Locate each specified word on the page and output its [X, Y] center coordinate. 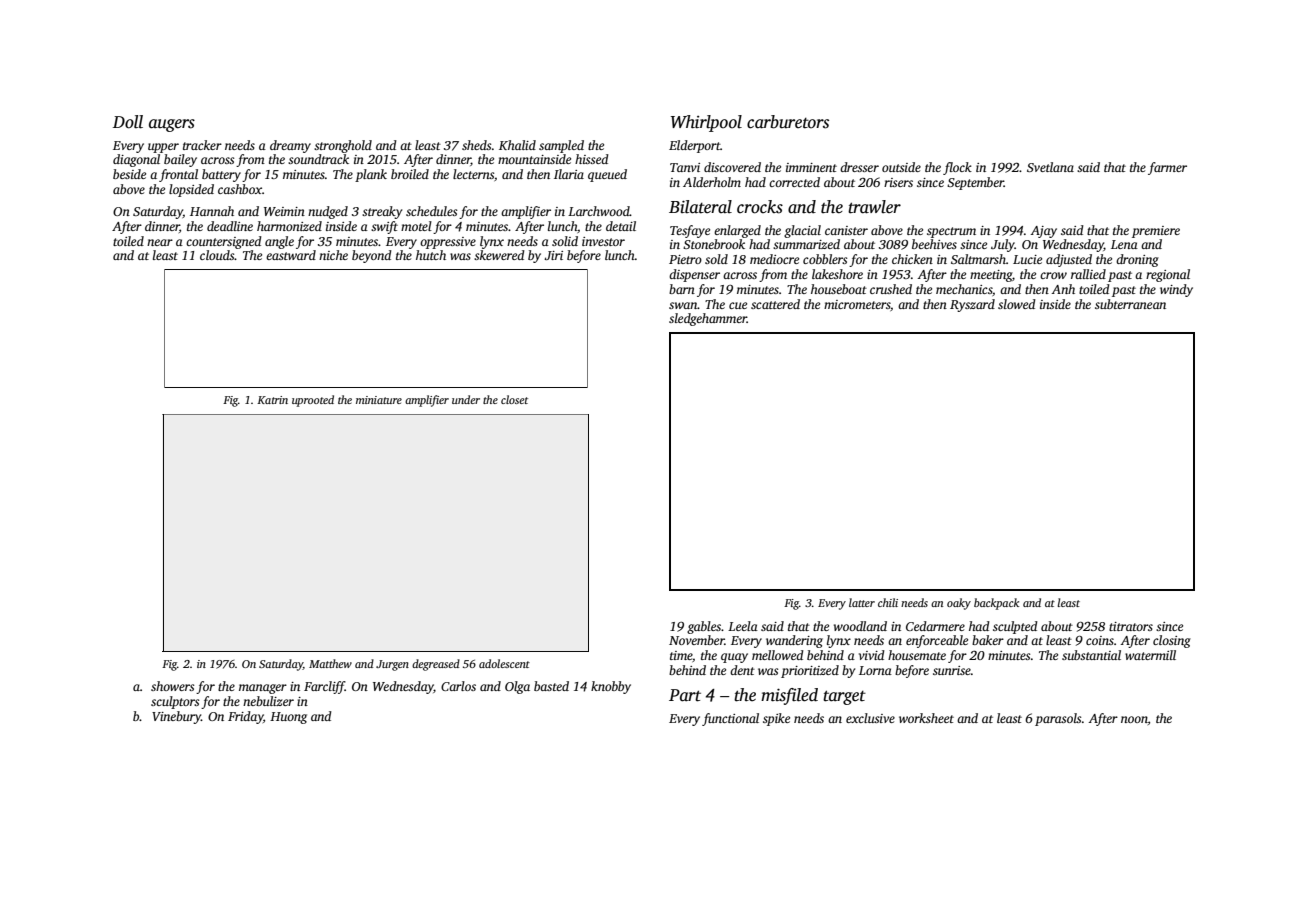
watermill [1150, 655]
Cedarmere [935, 626]
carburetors [788, 122]
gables [704, 627]
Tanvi [685, 167]
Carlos [458, 686]
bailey [180, 160]
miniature [379, 400]
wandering [794, 641]
